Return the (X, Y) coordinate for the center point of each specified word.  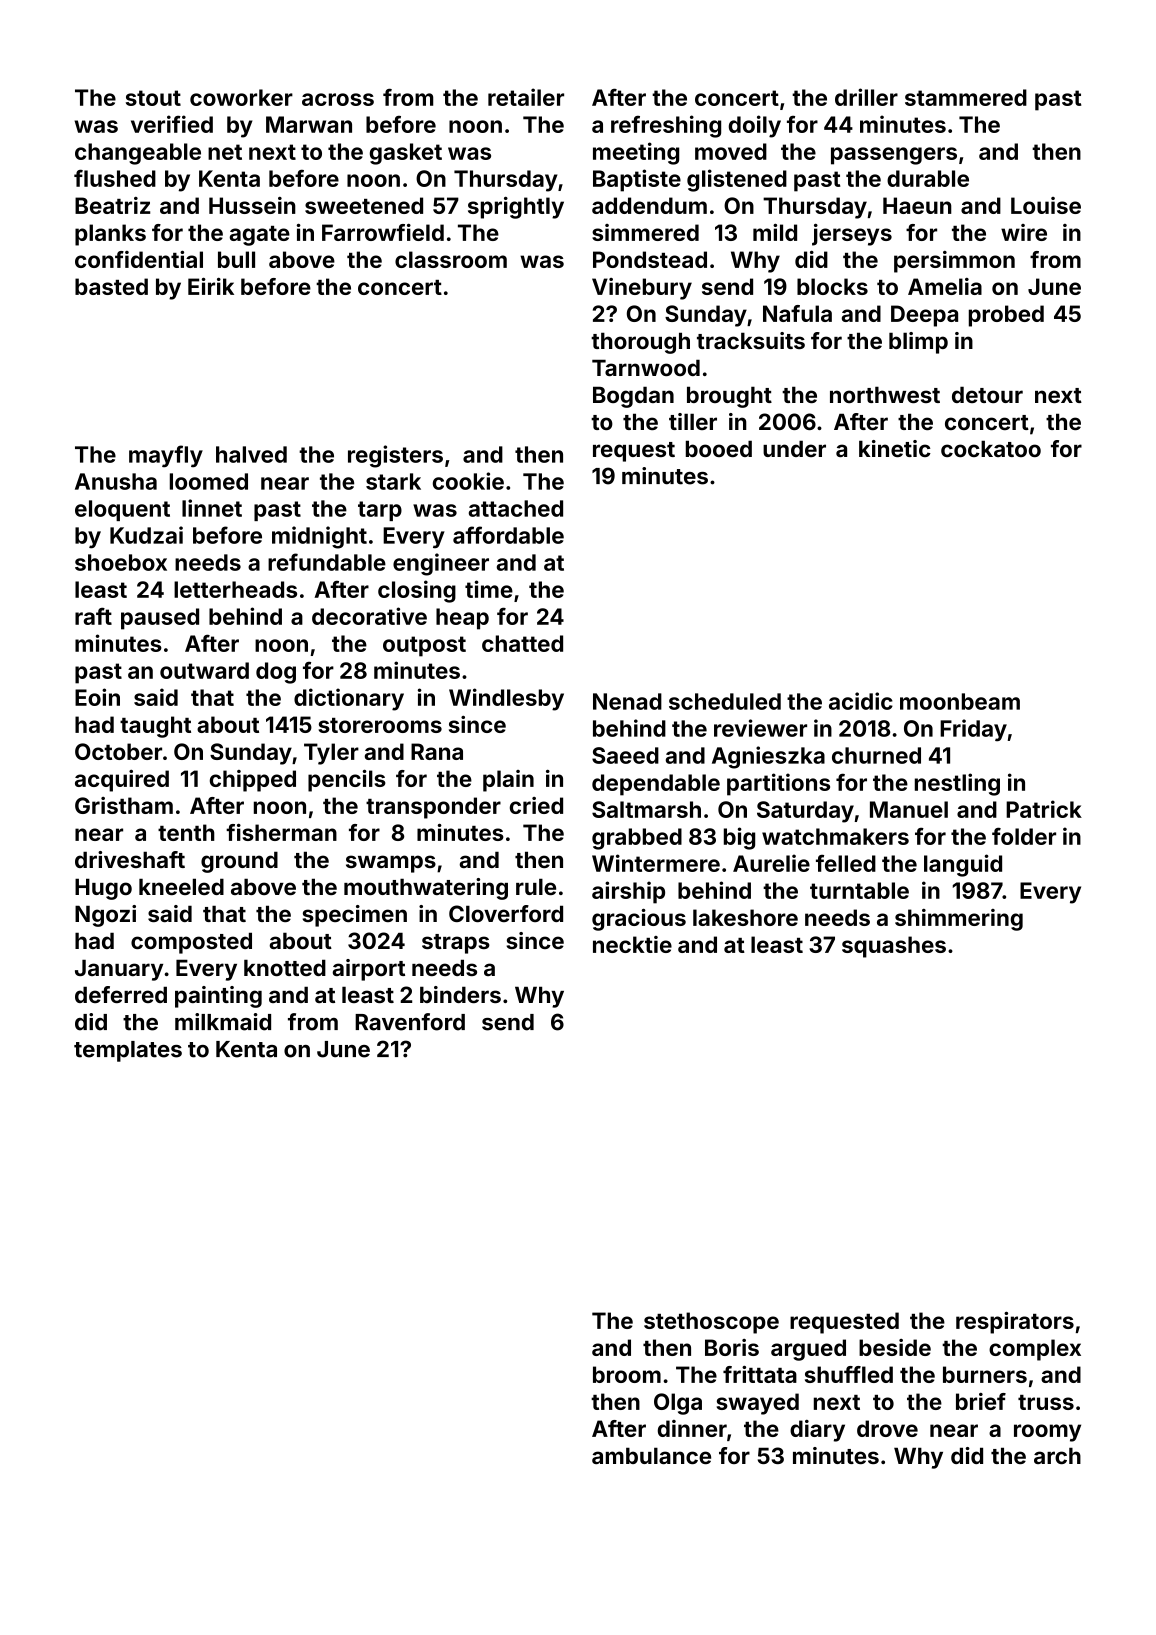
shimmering (959, 920)
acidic (861, 701)
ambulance (651, 1455)
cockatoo (991, 448)
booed (719, 448)
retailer (526, 97)
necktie (632, 944)
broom (627, 1374)
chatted (522, 643)
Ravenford (410, 1022)
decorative (369, 616)
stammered (966, 97)
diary (817, 1431)
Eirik (211, 286)
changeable (138, 154)
